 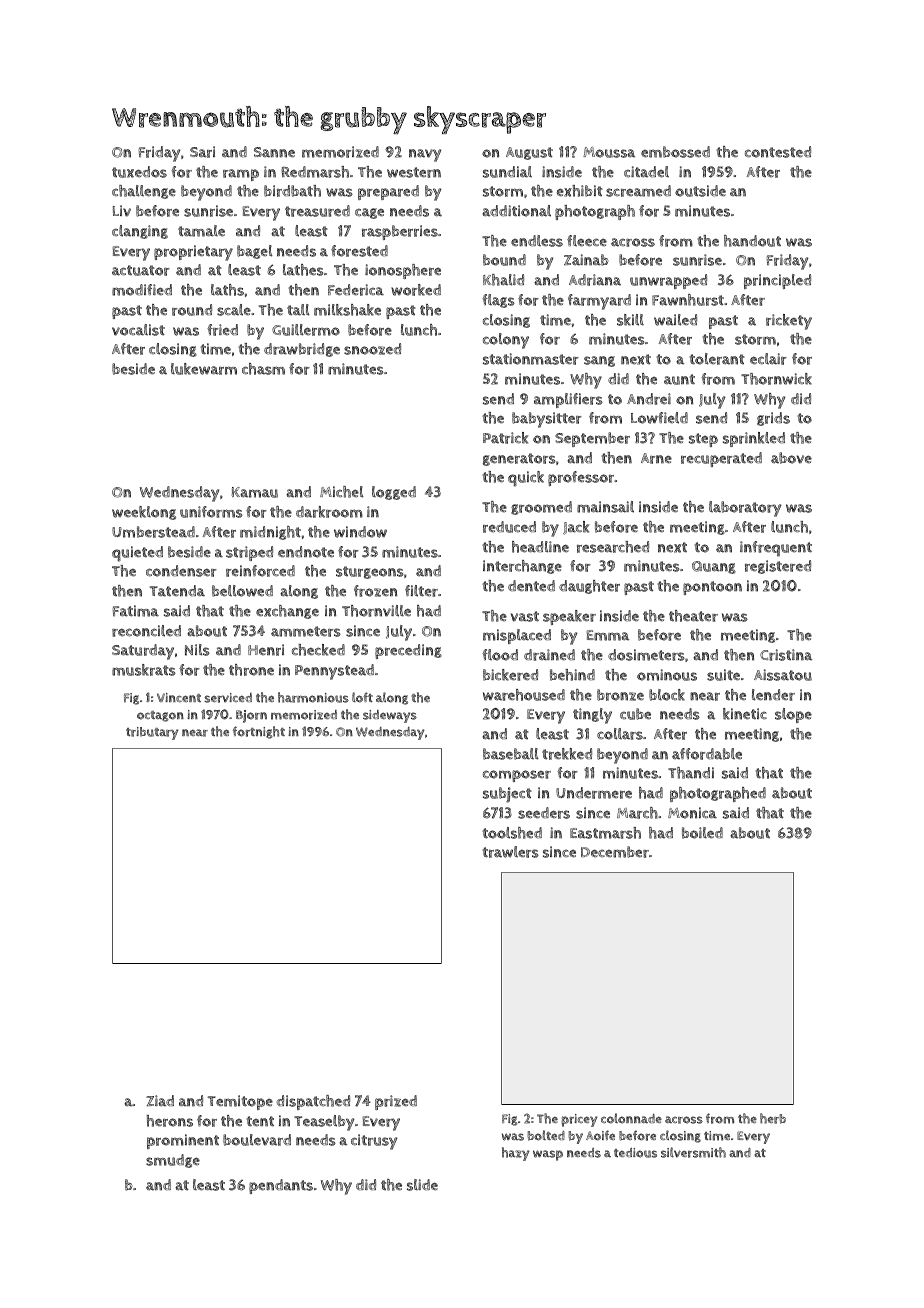 What do you see at coordinates (506, 341) in the screenshot?
I see `colony` at bounding box center [506, 341].
